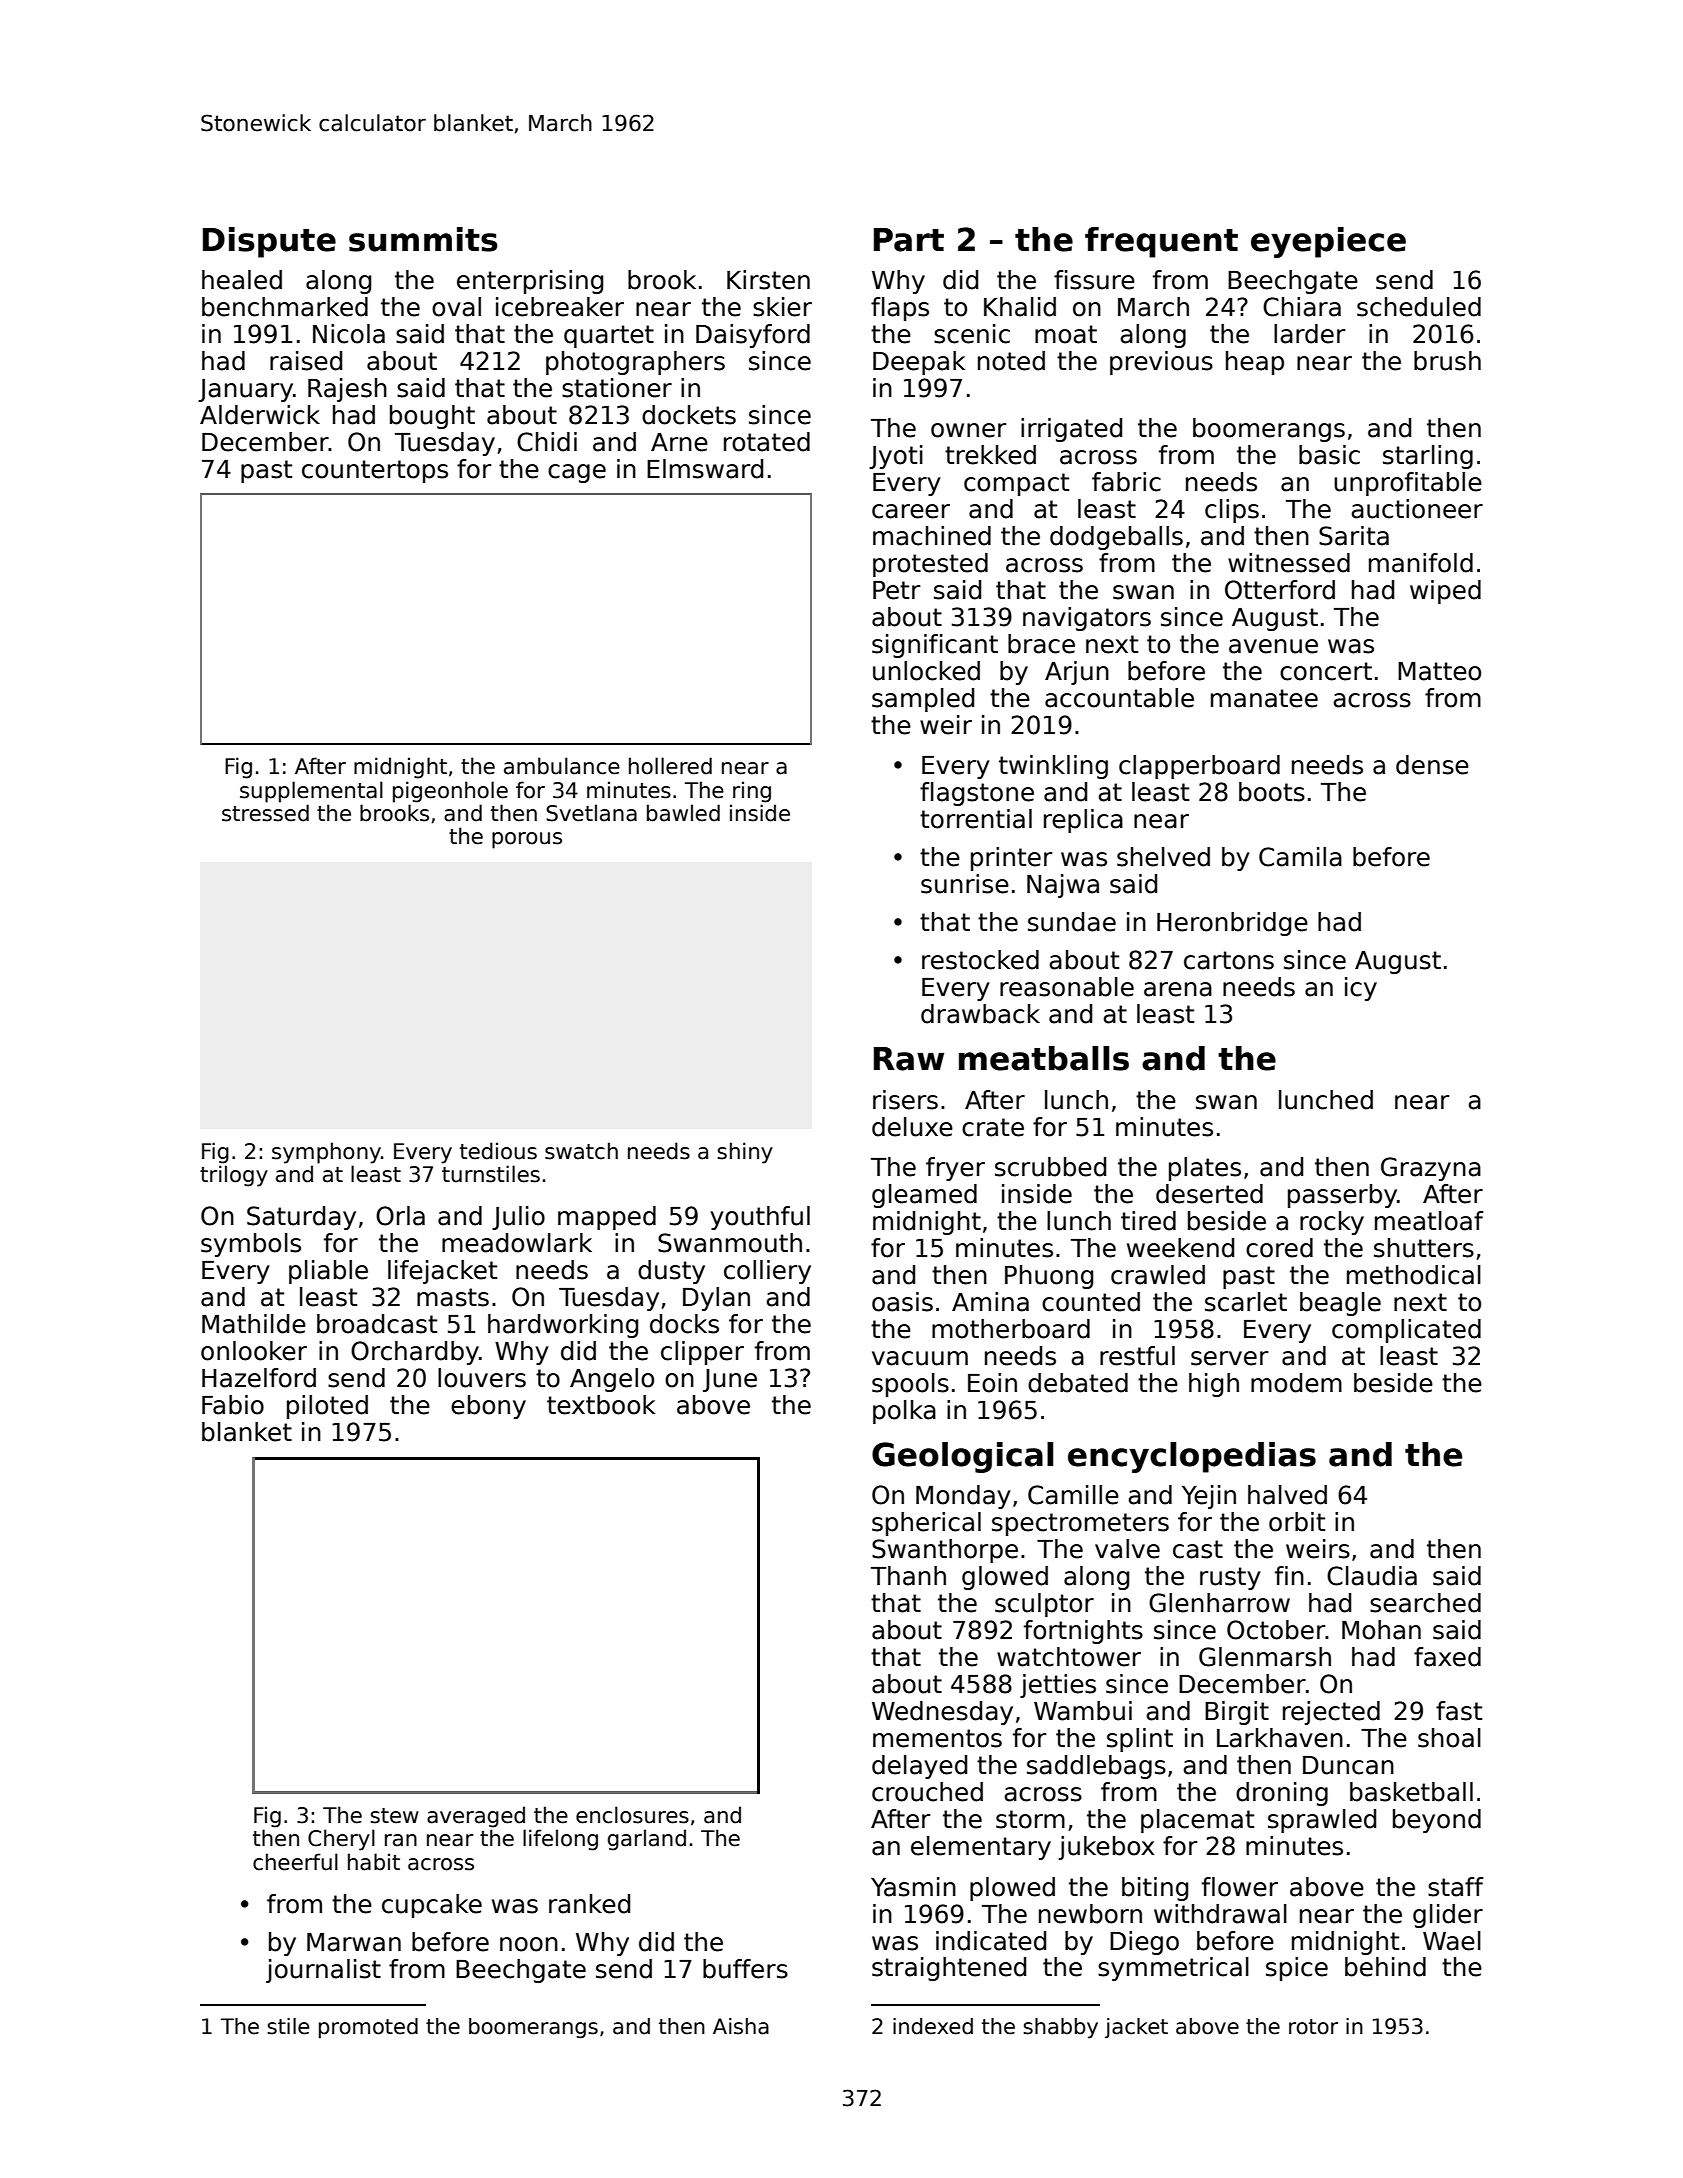 This screenshot has height=2178, width=1683. What do you see at coordinates (609, 336) in the screenshot?
I see `quartet` at bounding box center [609, 336].
